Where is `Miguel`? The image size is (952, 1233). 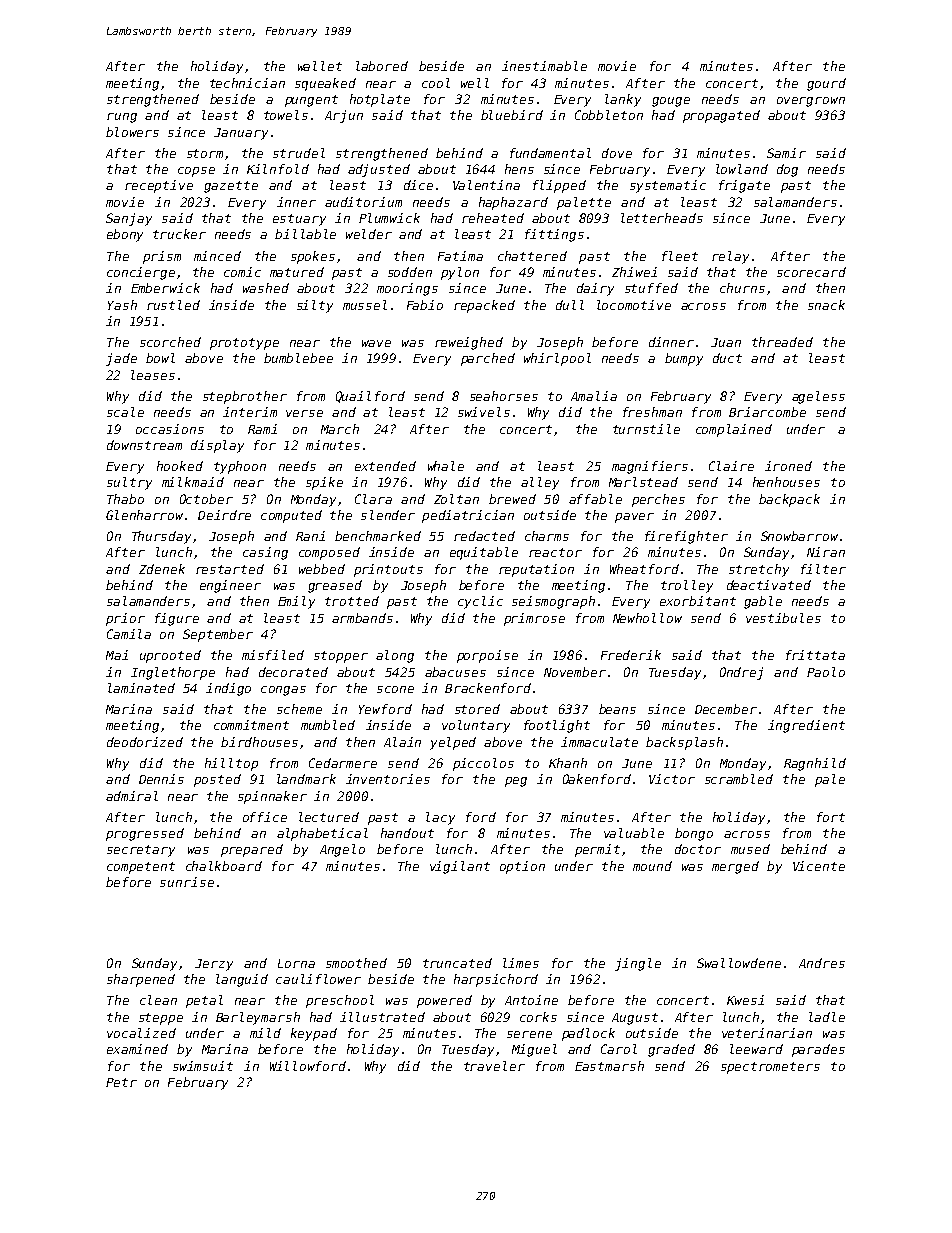 Miguel is located at coordinates (534, 1050).
